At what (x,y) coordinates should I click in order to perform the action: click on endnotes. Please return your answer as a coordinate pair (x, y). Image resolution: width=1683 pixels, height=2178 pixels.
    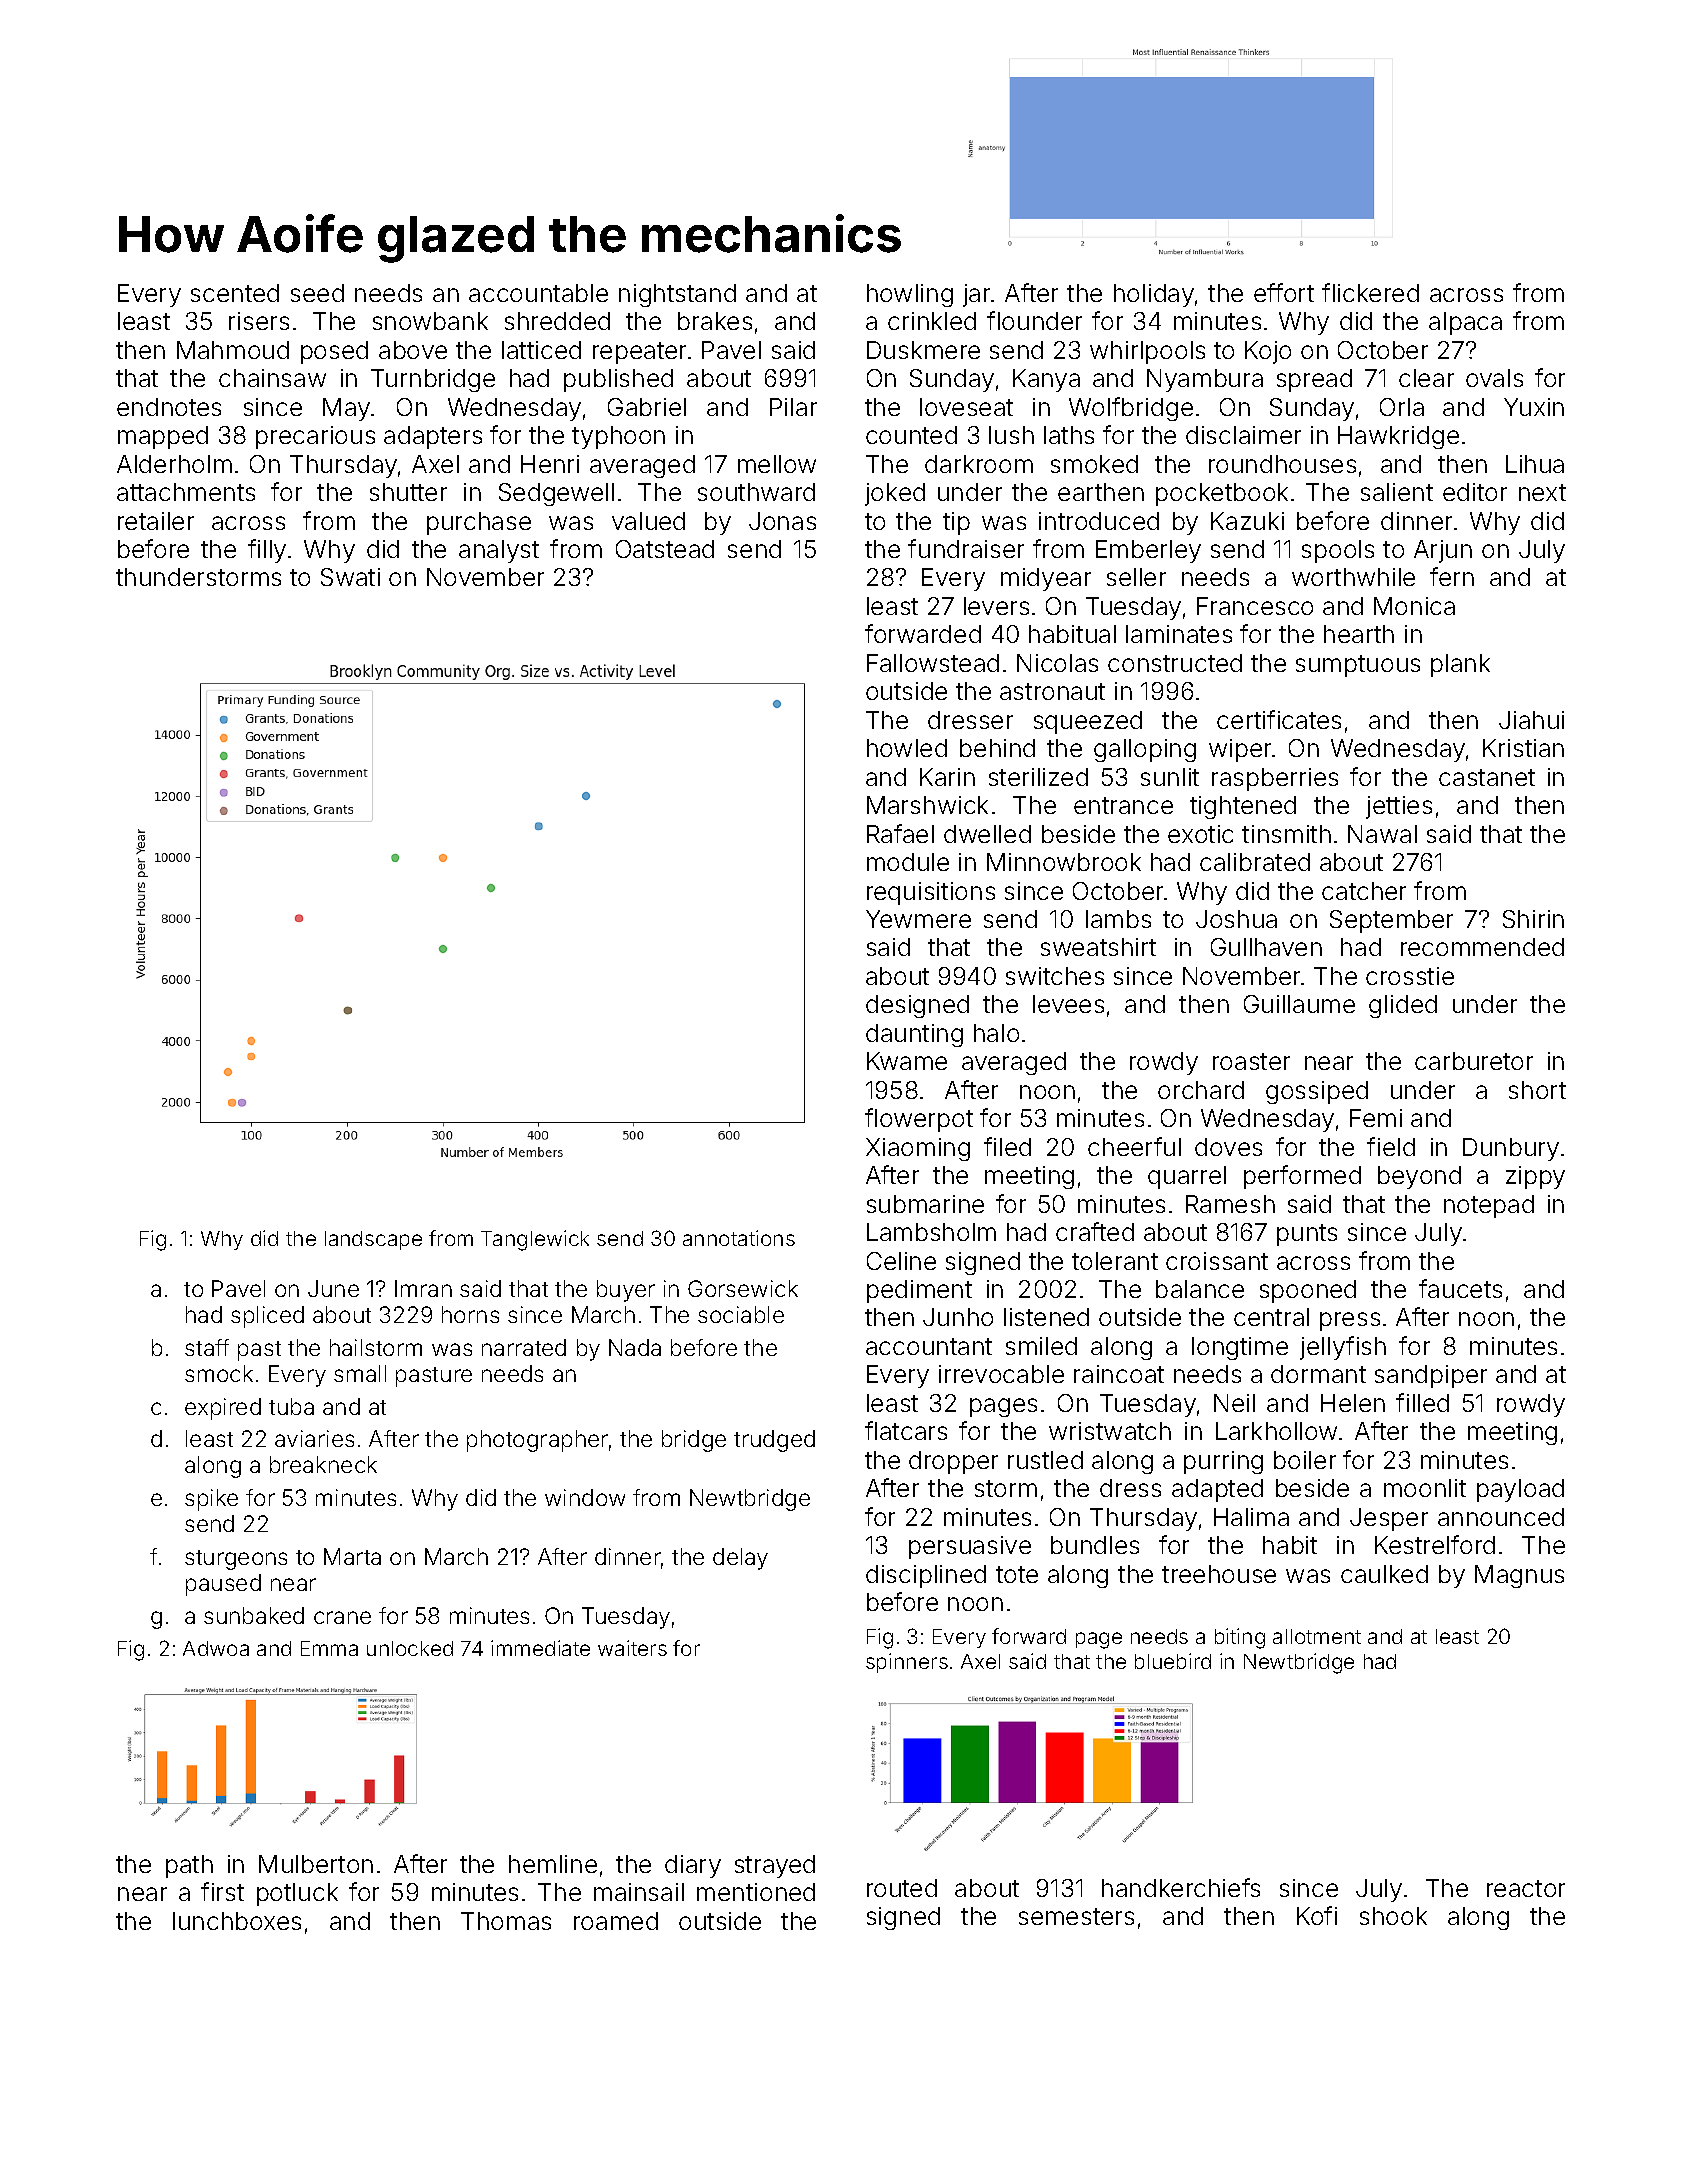
    Looking at the image, I should click on (169, 407).
